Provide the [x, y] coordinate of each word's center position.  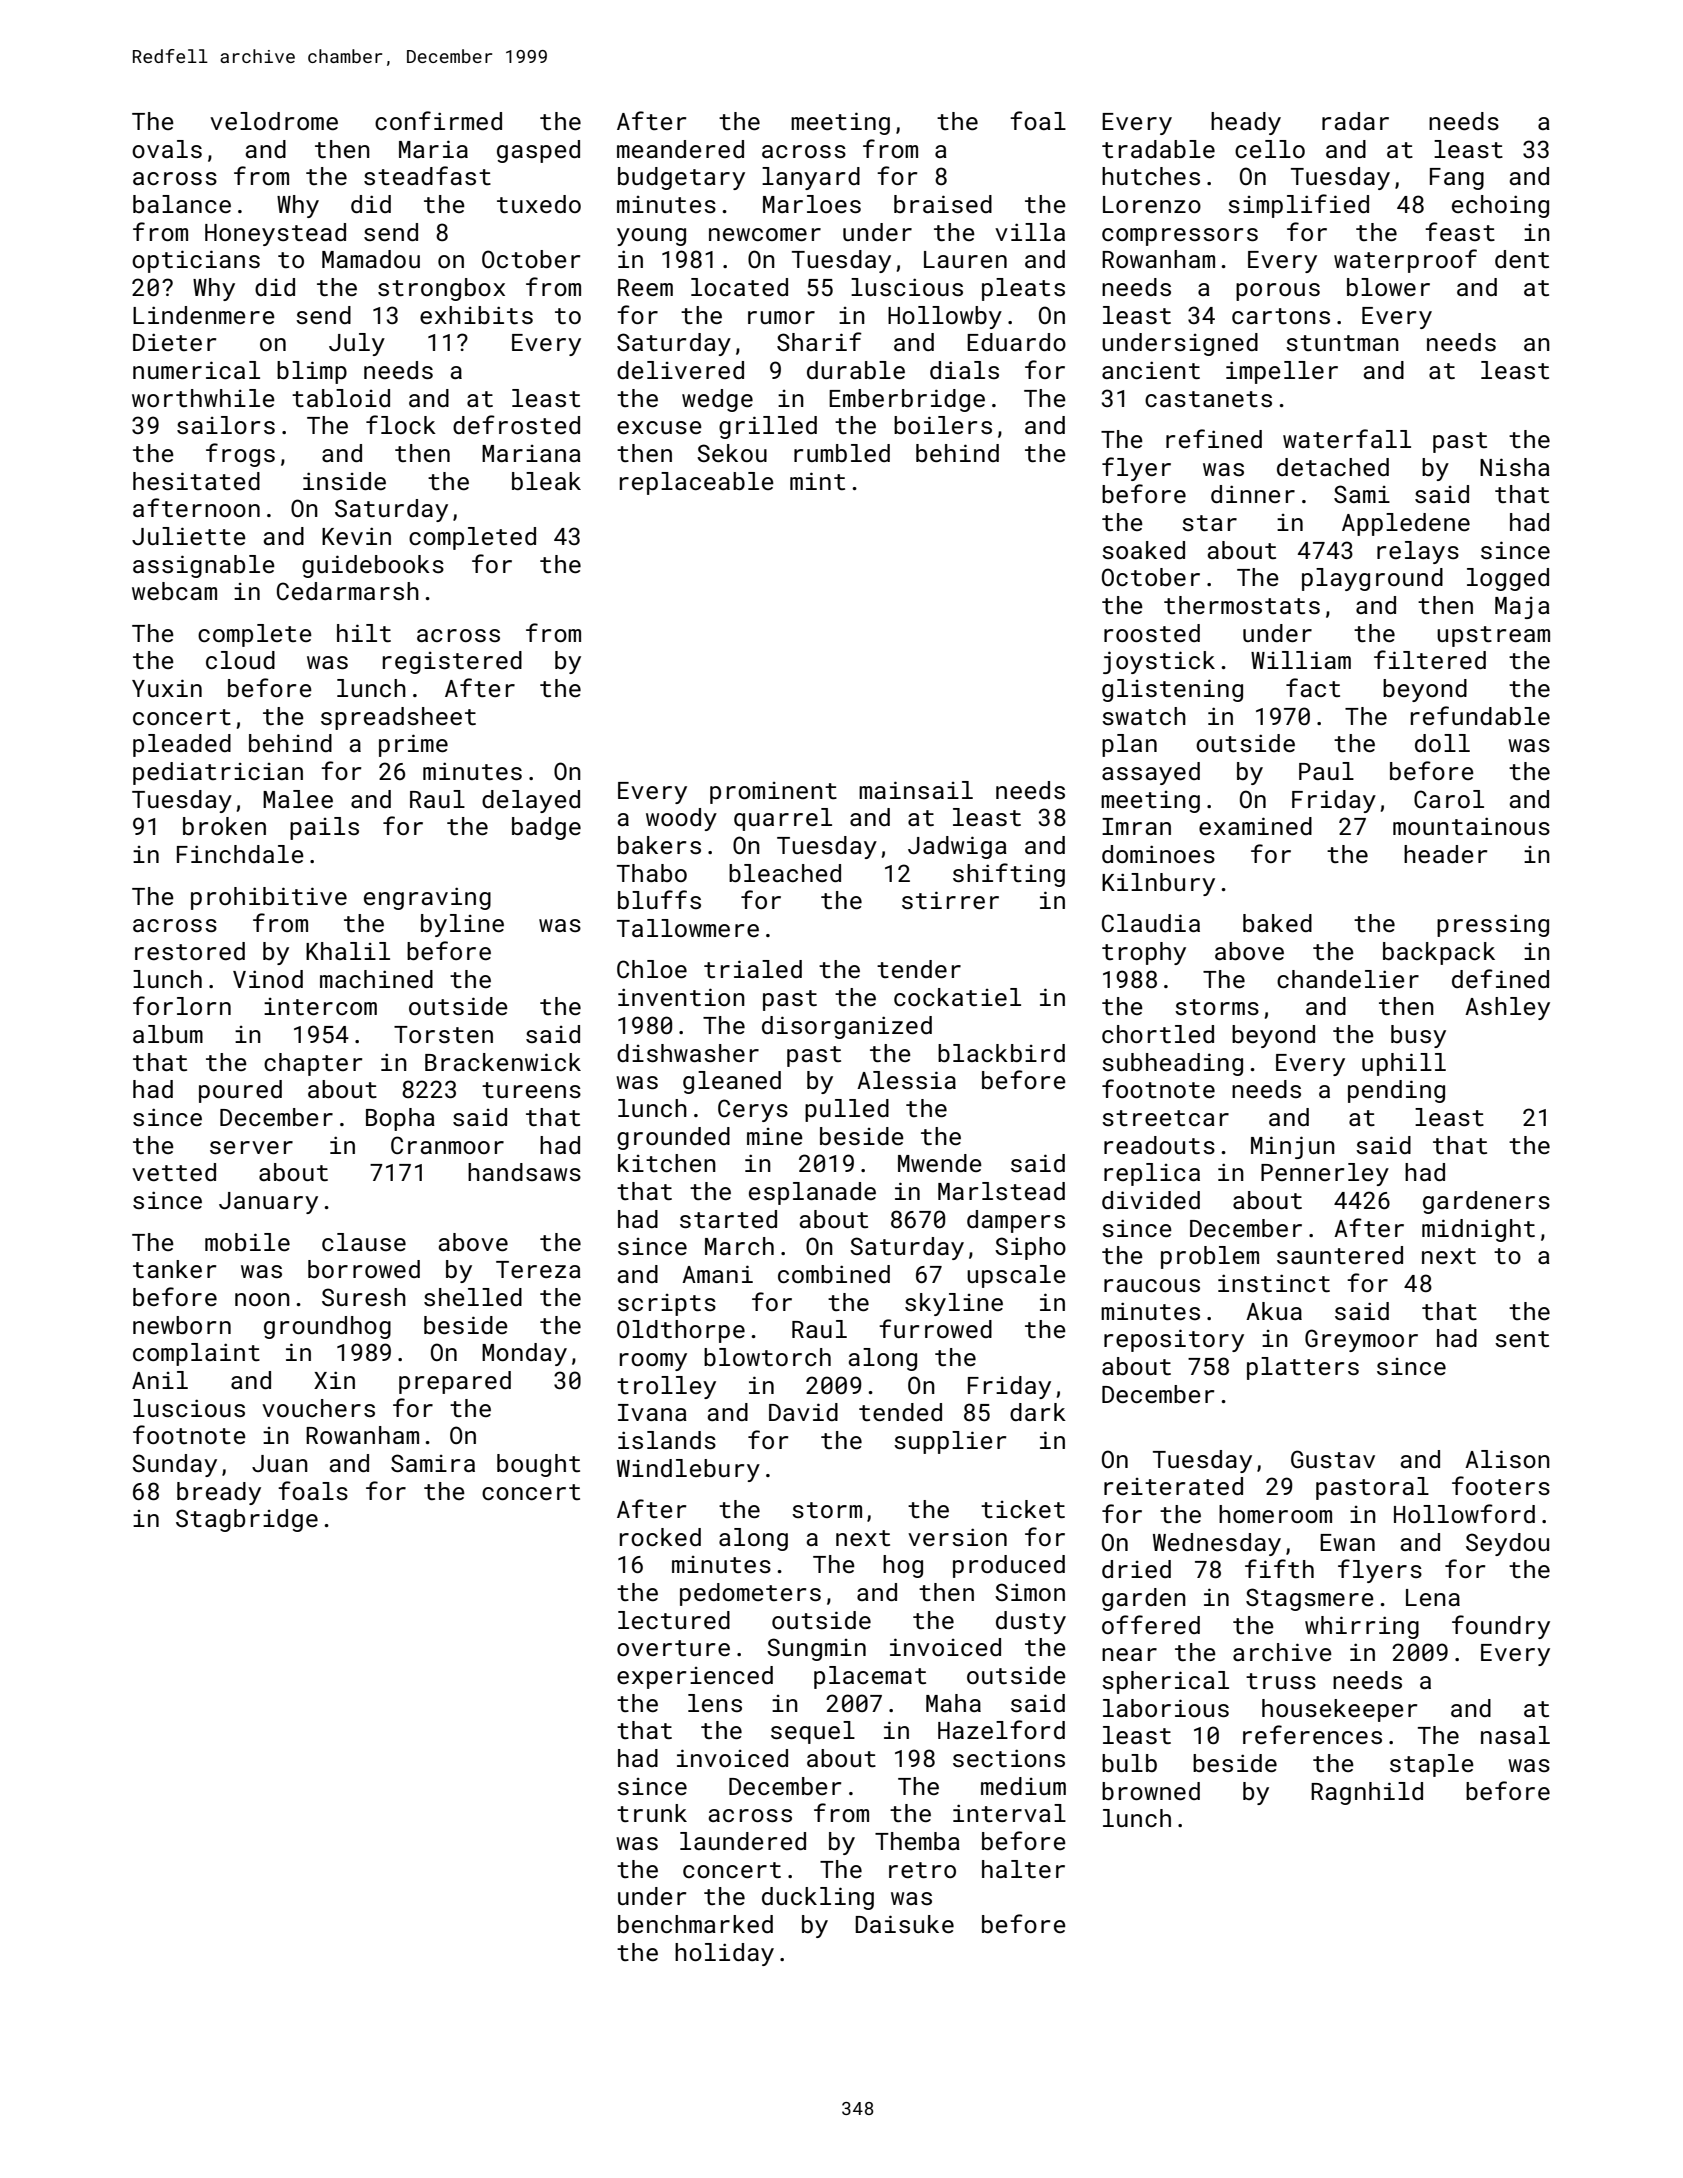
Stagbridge [247, 1520]
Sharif [819, 341]
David [803, 1412]
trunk [652, 1813]
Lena [1433, 1597]
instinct [1274, 1283]
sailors [226, 425]
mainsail [916, 790]
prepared [455, 1382]
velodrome [274, 121]
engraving [427, 898]
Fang [1457, 179]
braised [943, 204]
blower [1388, 287]
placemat [870, 1677]
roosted [1152, 633]
